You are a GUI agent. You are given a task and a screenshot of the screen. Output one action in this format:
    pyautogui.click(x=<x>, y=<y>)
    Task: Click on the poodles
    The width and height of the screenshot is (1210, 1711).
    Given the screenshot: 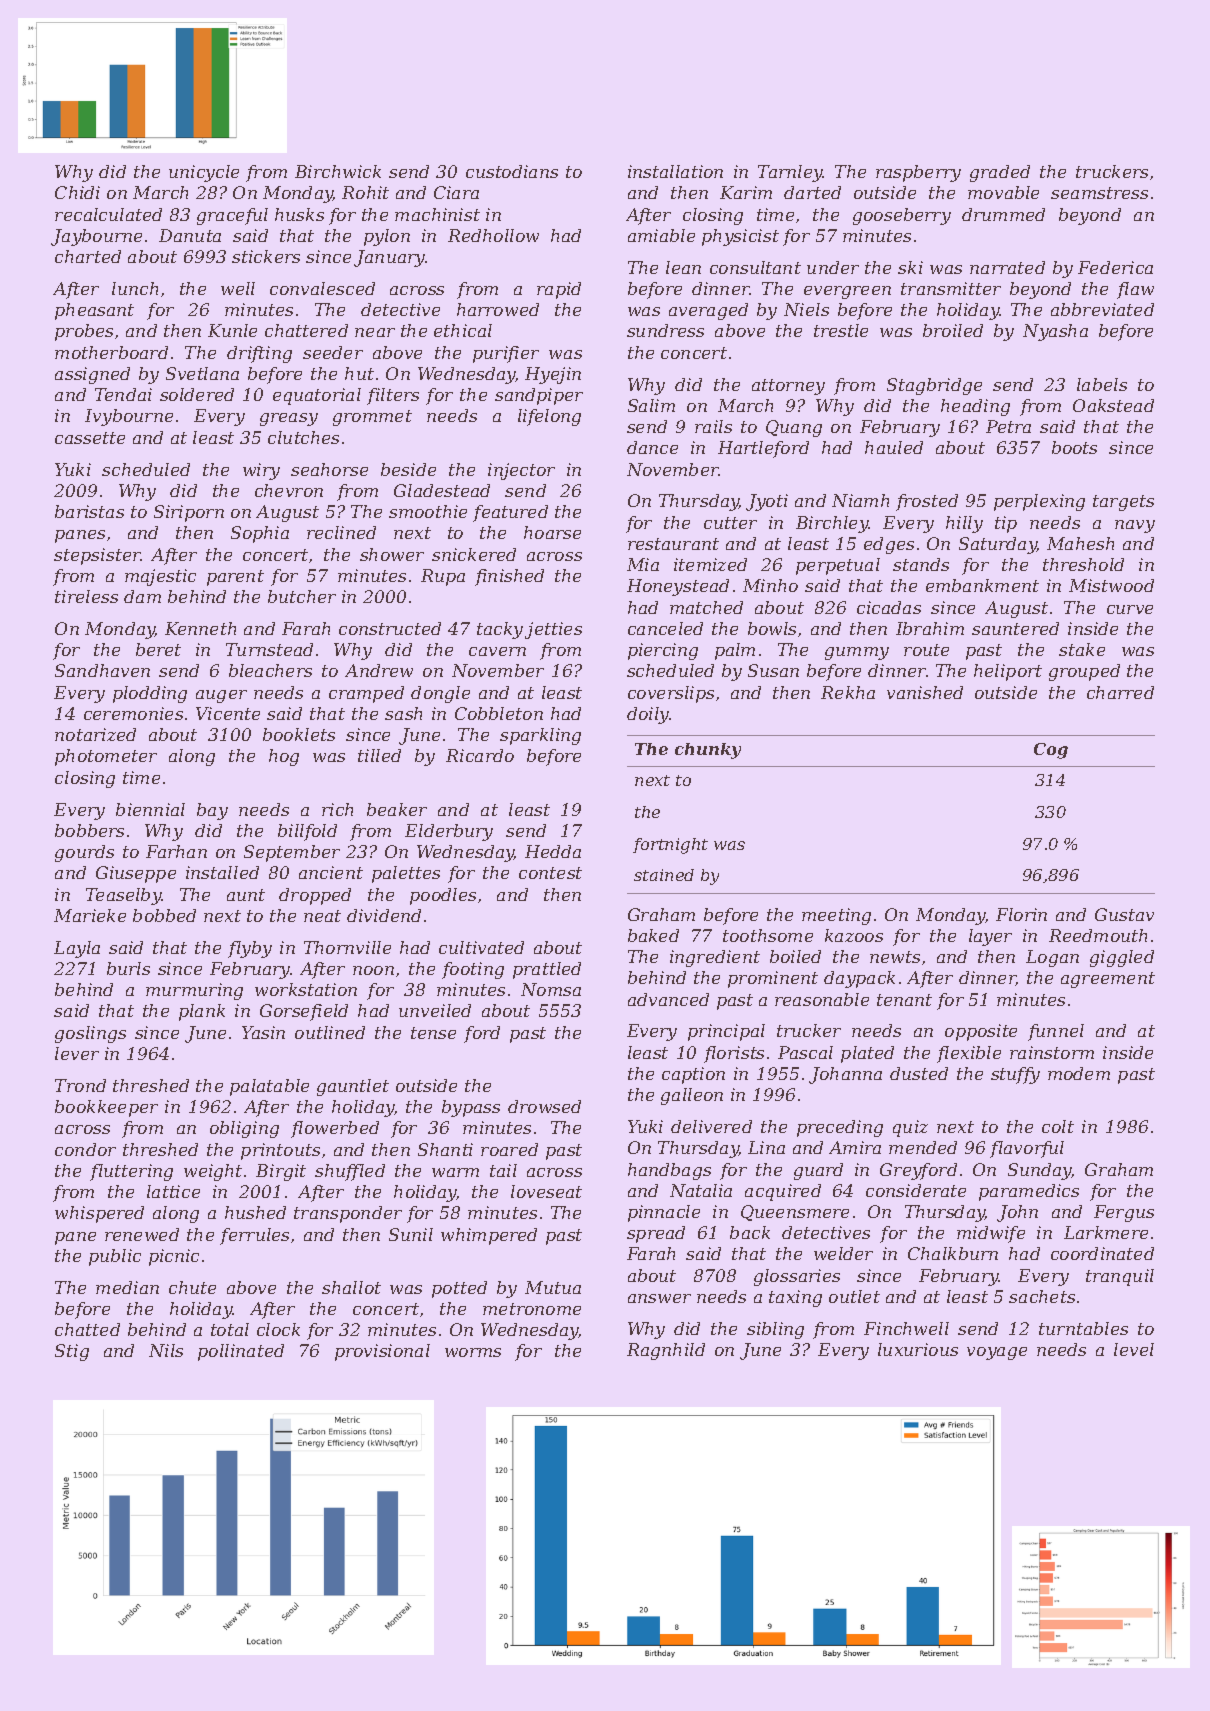 What is the action you would take?
    pyautogui.click(x=443, y=896)
